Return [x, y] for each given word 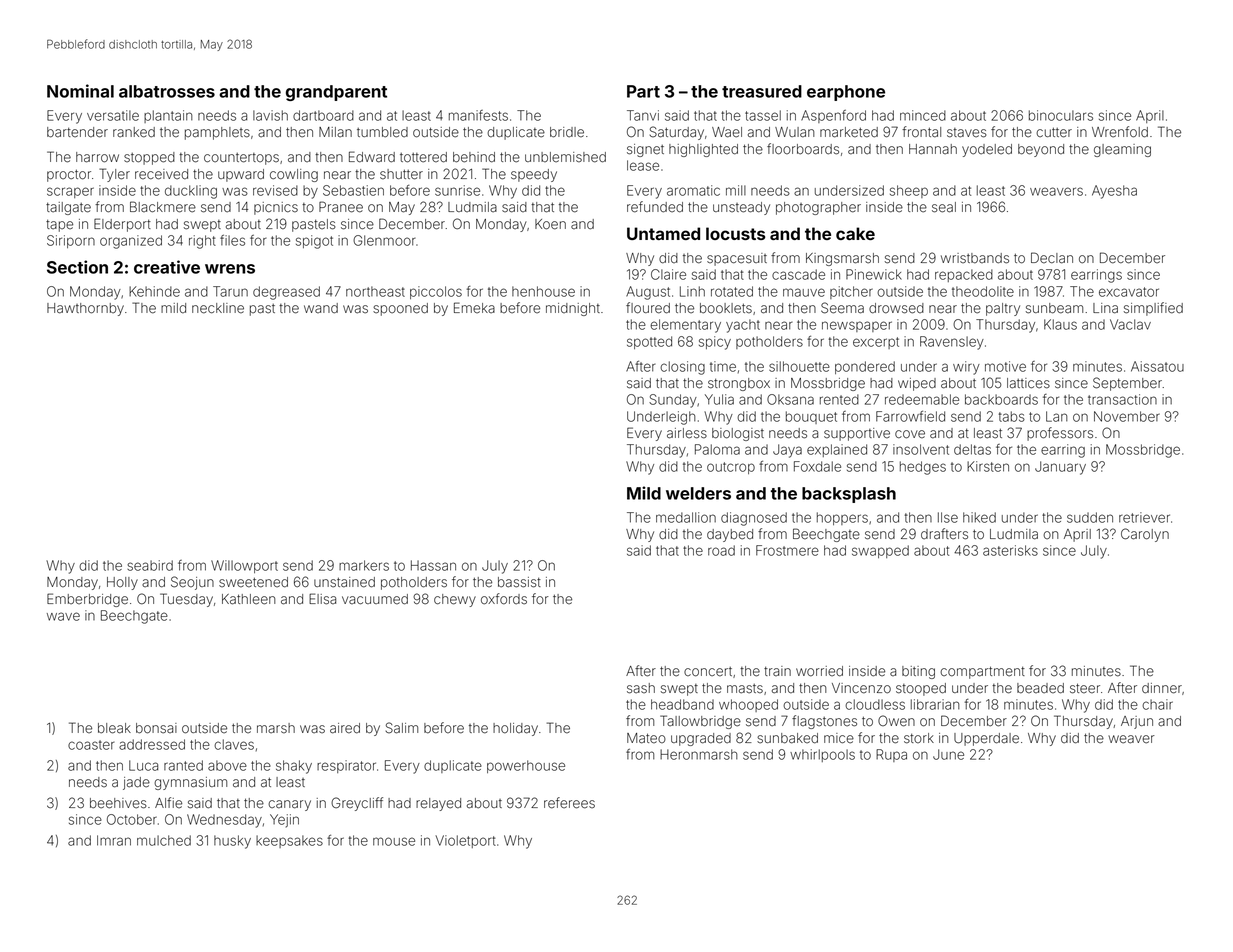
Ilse [948, 517]
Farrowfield [910, 416]
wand [321, 308]
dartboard [323, 115]
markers [364, 565]
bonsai [156, 728]
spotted [649, 342]
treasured [762, 91]
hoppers [842, 518]
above [227, 765]
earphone [846, 93]
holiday [515, 729]
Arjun [1137, 722]
